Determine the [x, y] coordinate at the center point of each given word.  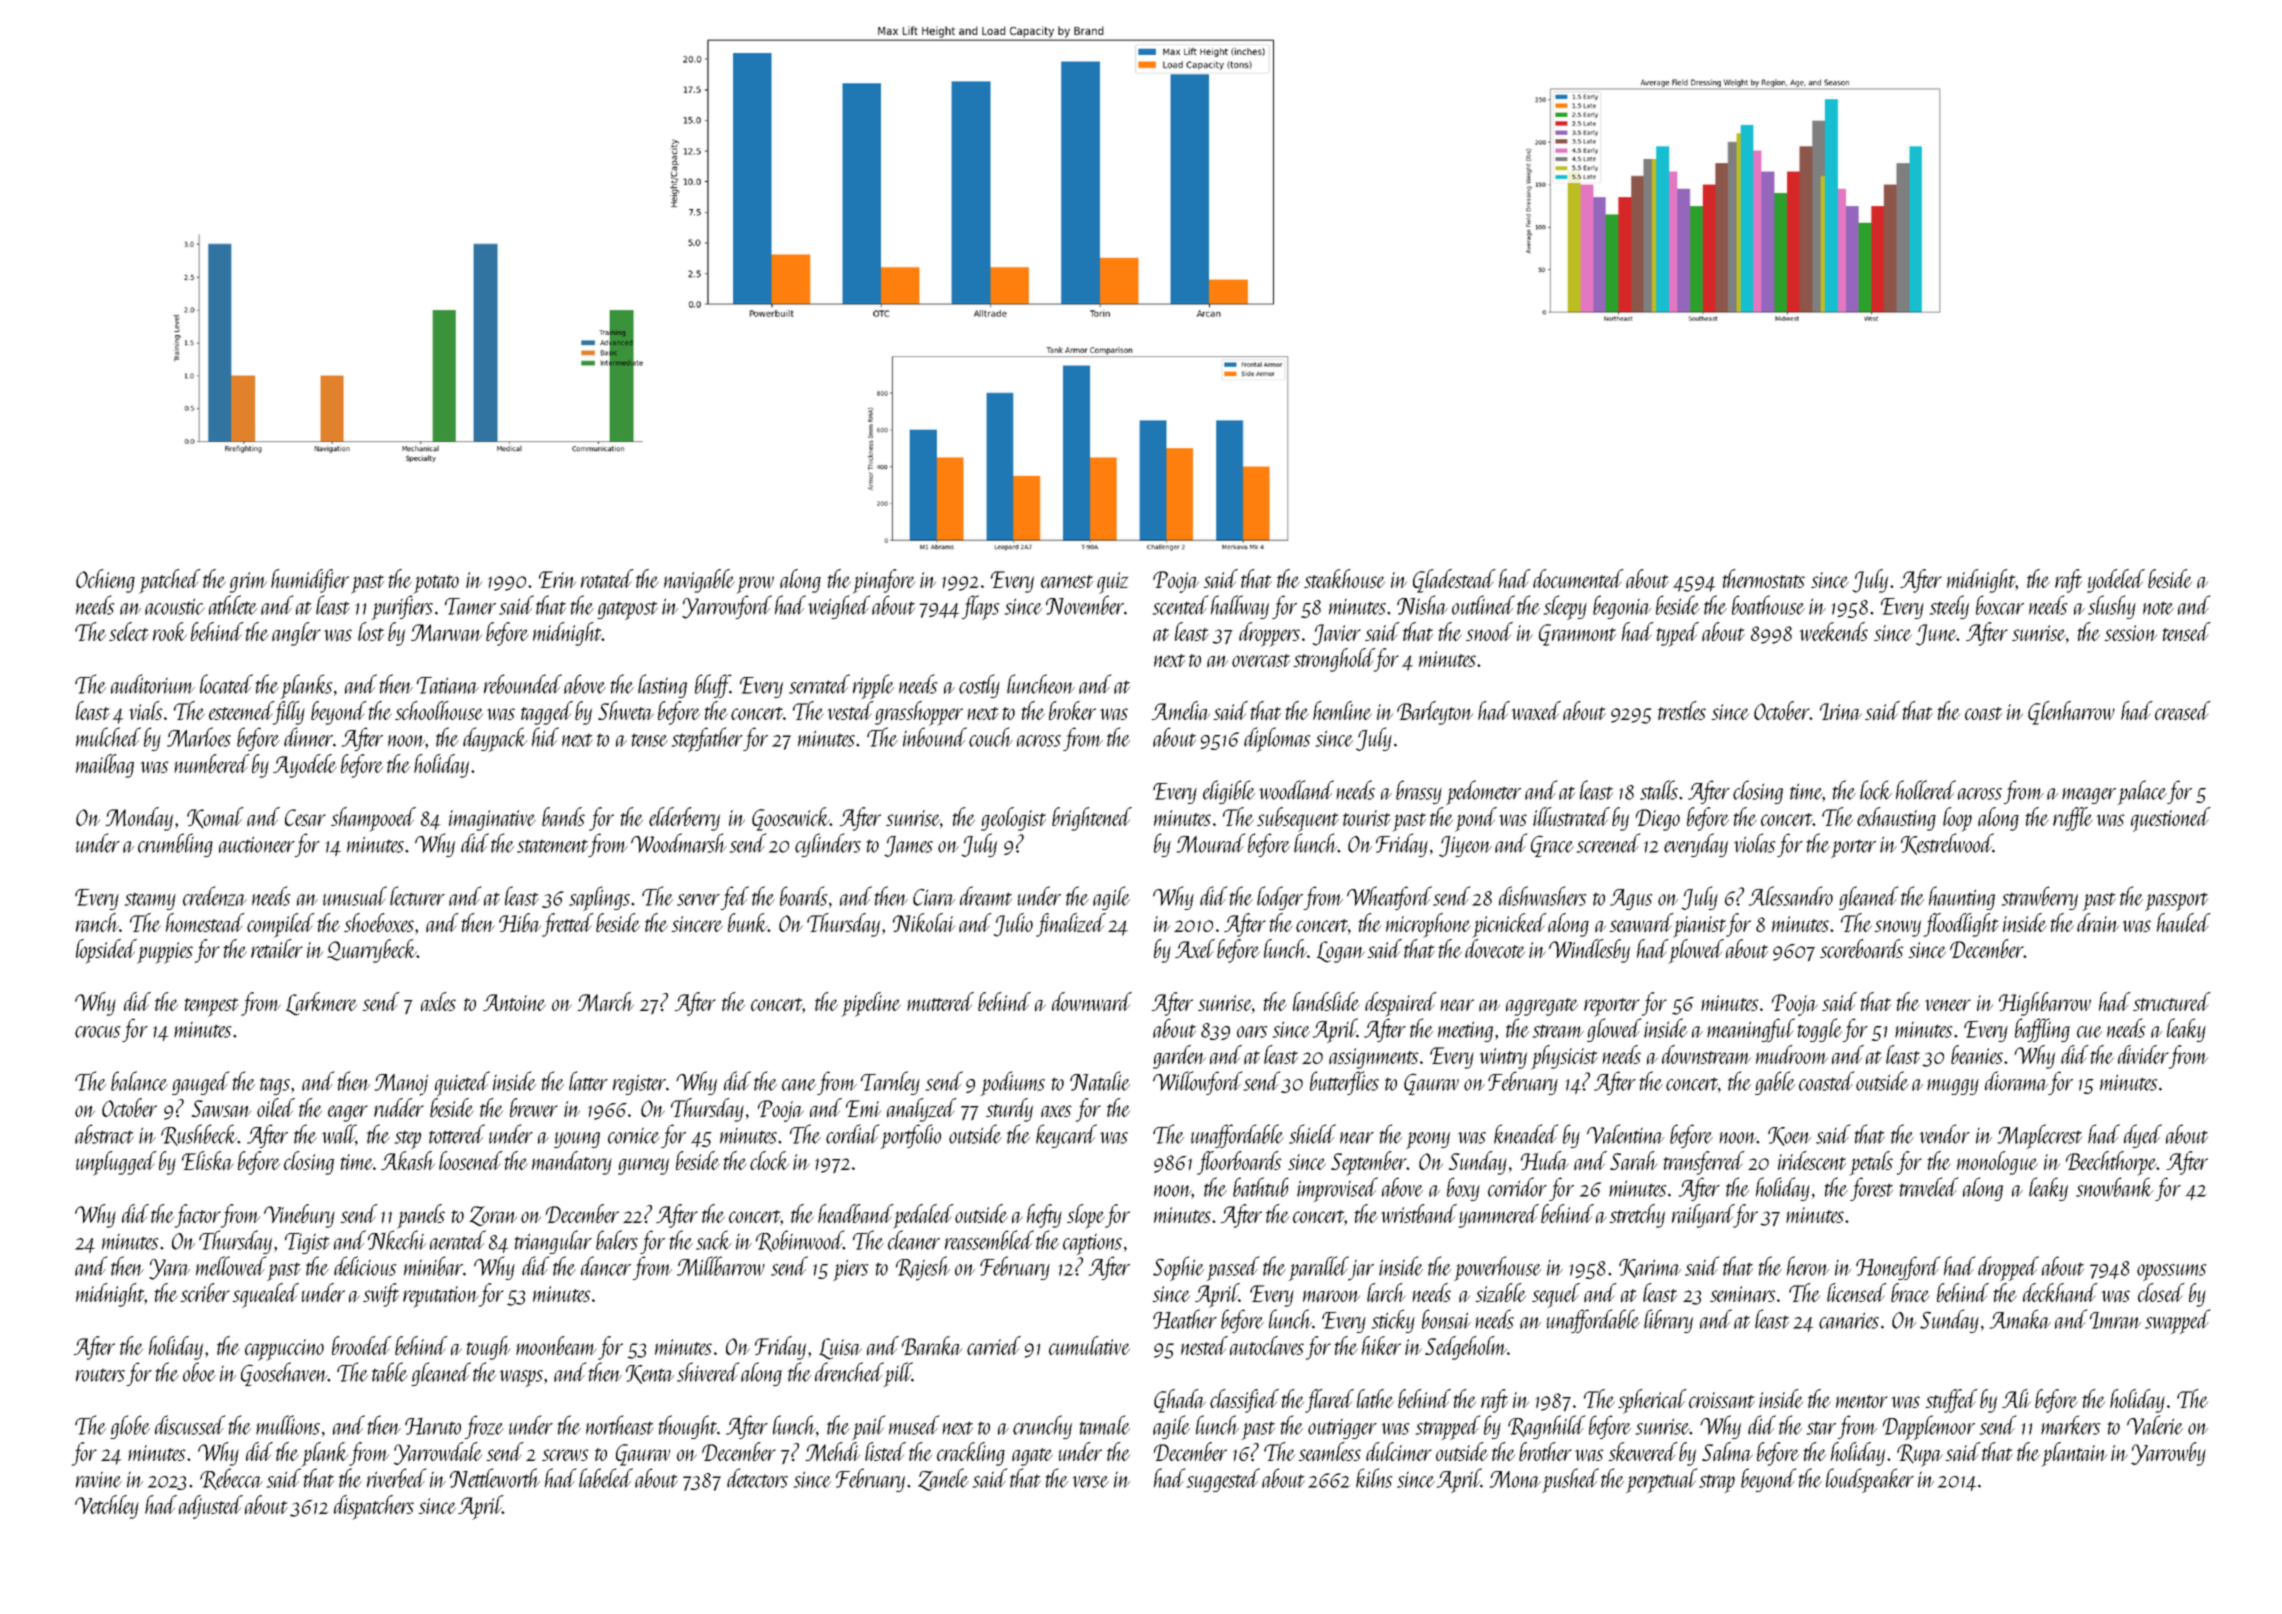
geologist [1013, 819]
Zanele [943, 1479]
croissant [1722, 1400]
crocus [97, 1032]
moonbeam [556, 1345]
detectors [757, 1478]
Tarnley [890, 1083]
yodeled [2116, 581]
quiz [1112, 583]
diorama [2016, 1081]
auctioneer [256, 845]
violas [1754, 843]
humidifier [310, 581]
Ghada [1180, 1401]
